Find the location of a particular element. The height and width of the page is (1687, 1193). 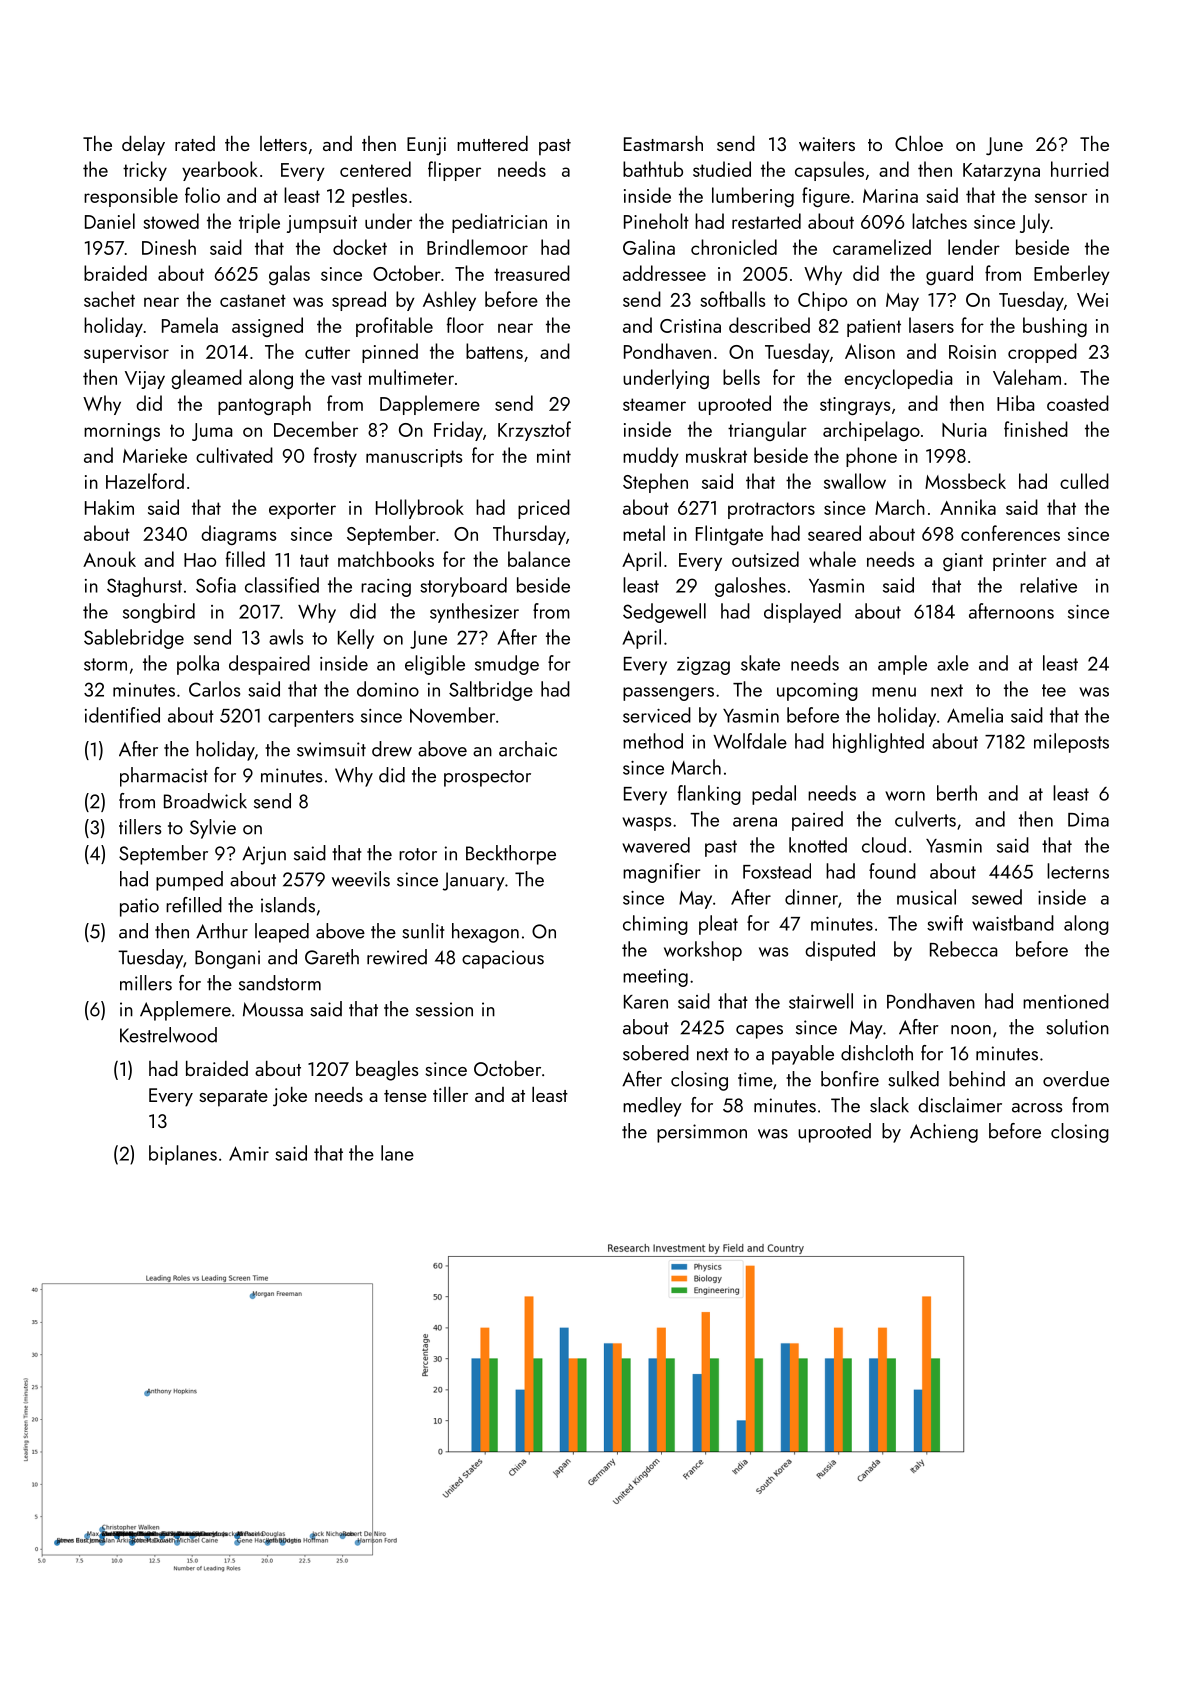

folio is located at coordinates (202, 195).
